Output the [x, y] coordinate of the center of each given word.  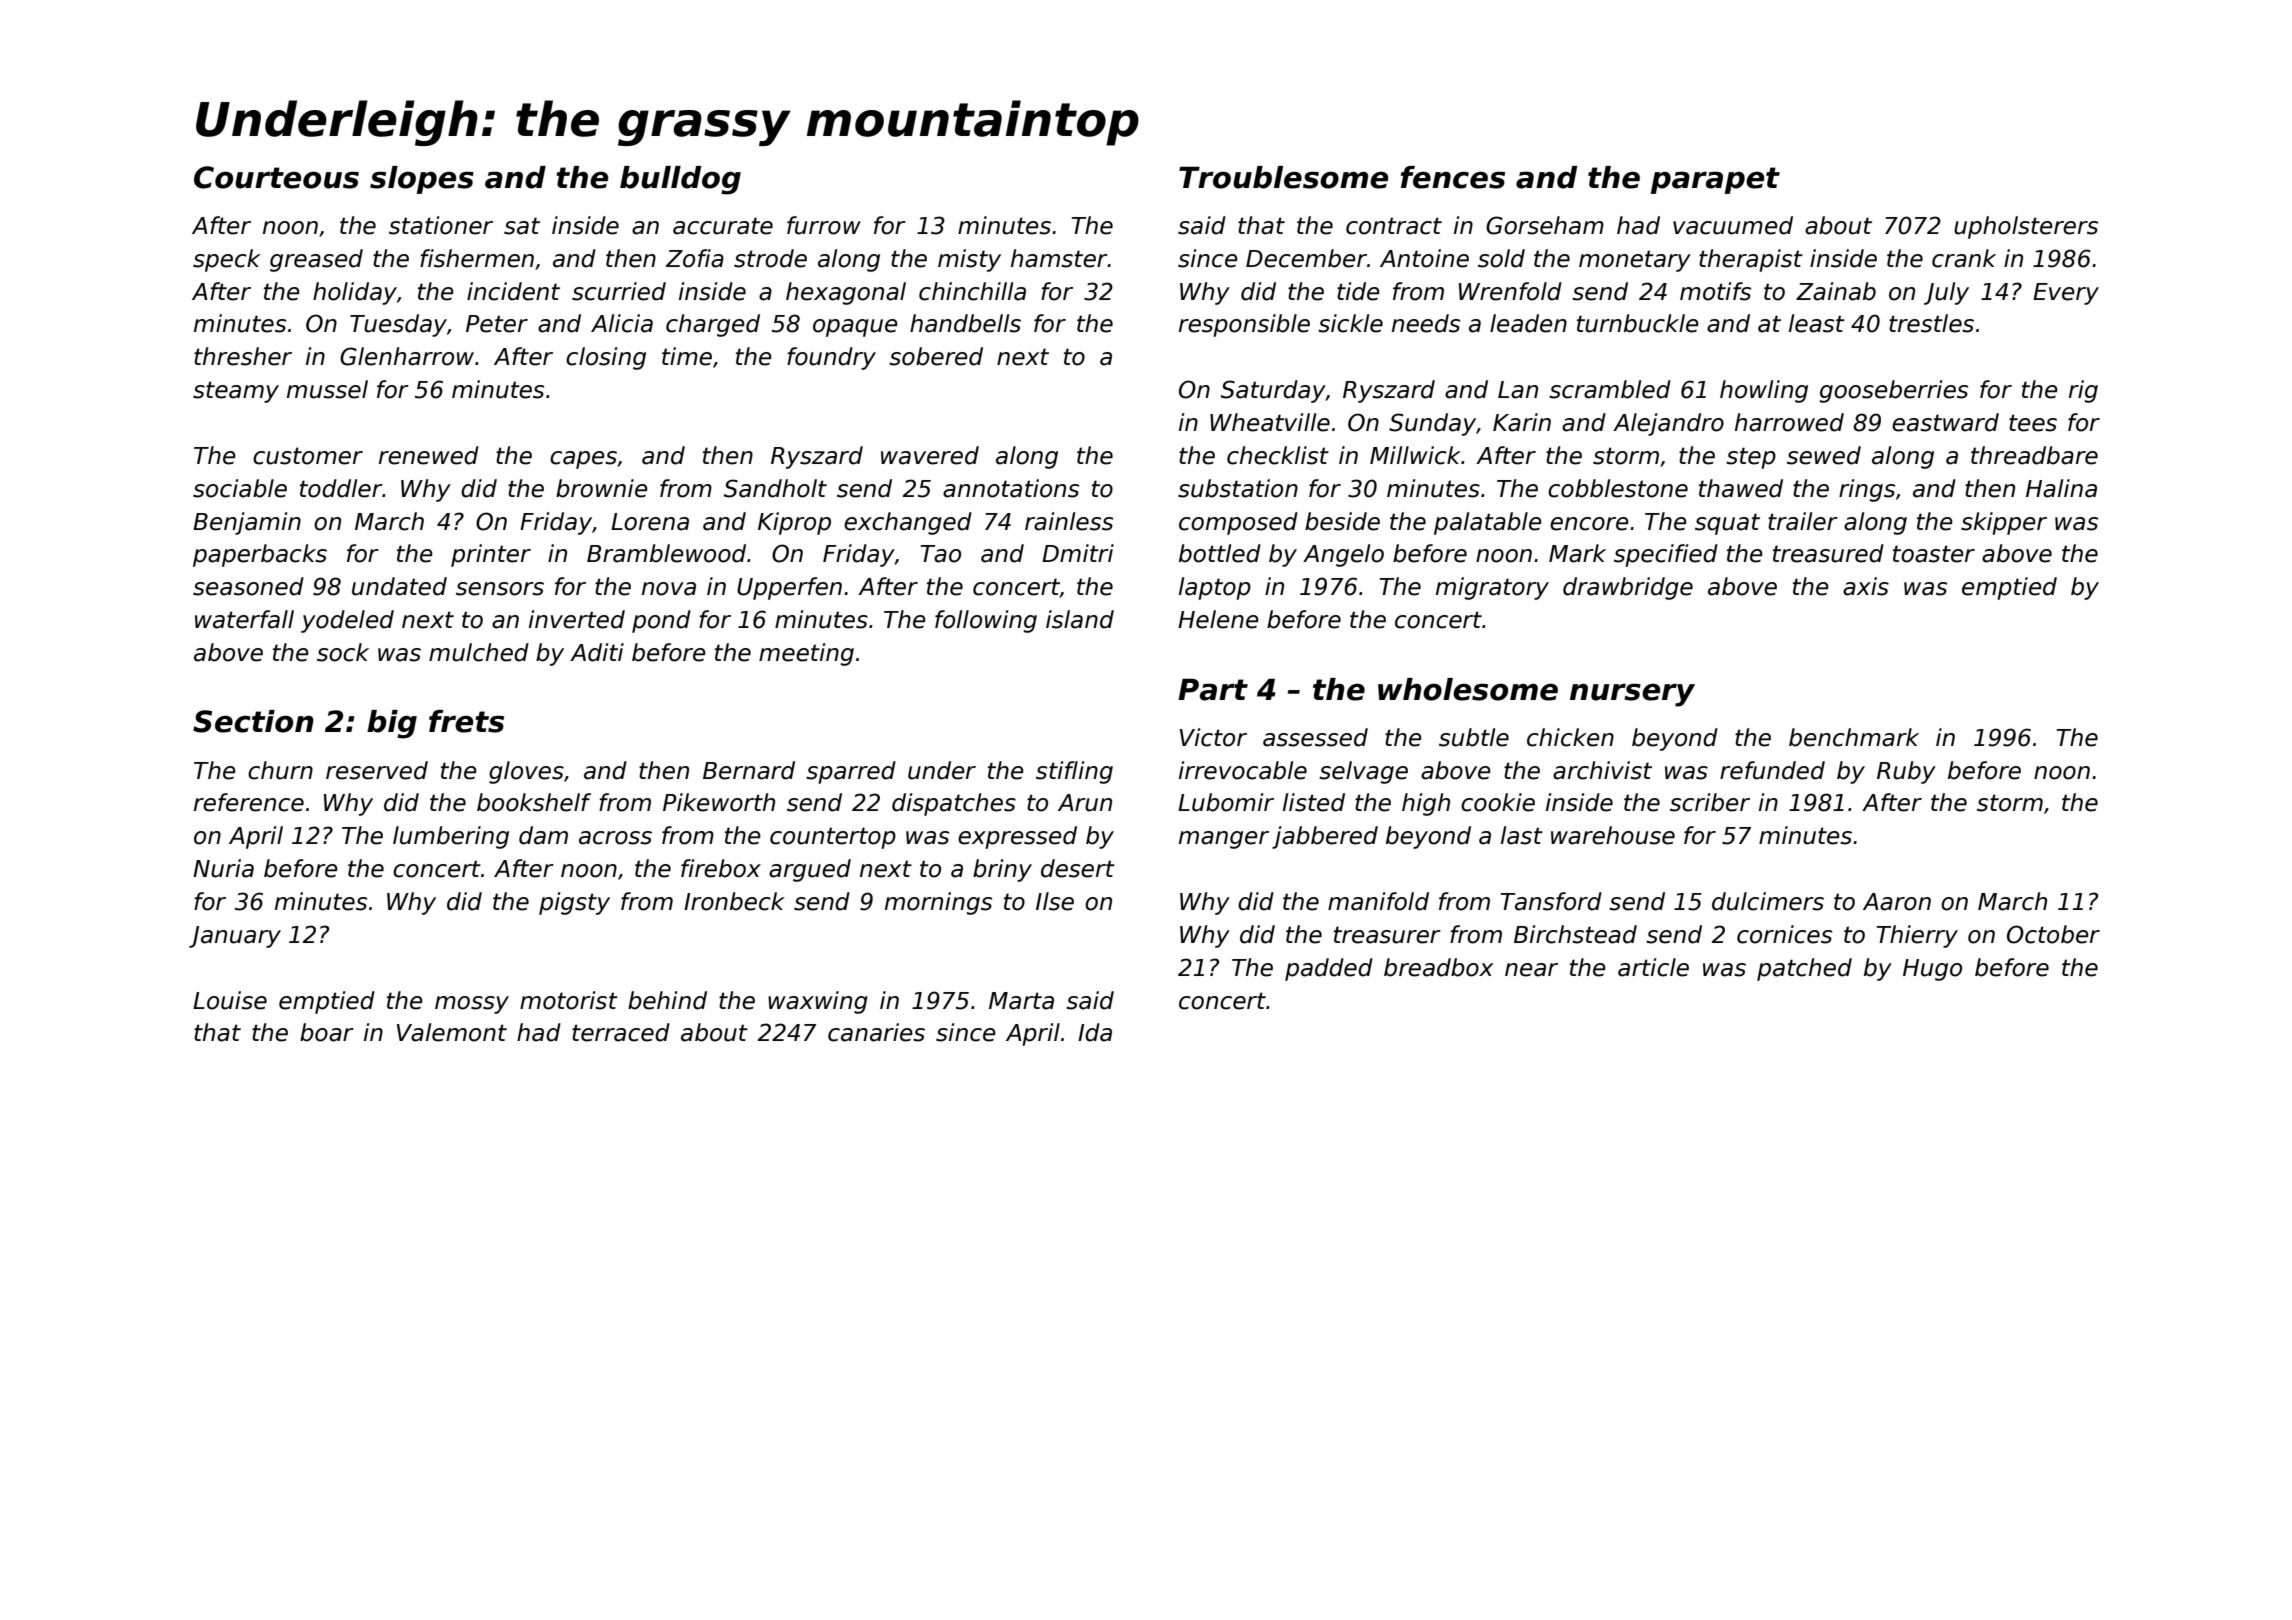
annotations [1011, 488]
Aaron [1897, 902]
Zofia [695, 258]
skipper [2004, 523]
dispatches [954, 804]
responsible [1244, 325]
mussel [327, 389]
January [235, 937]
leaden [1528, 323]
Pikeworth [719, 802]
